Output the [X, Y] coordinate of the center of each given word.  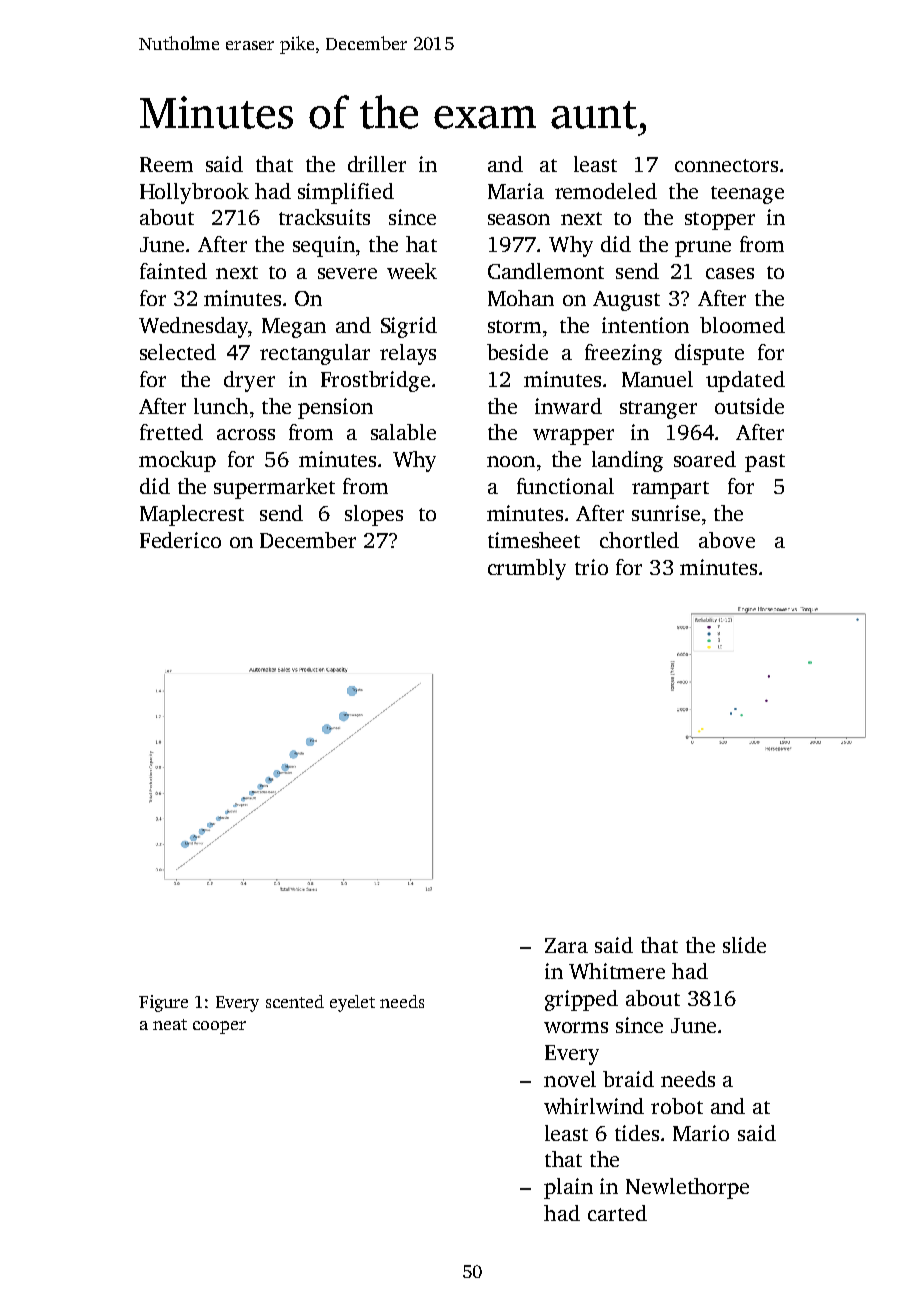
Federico [180, 540]
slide [744, 945]
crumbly [527, 569]
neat [170, 1024]
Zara [566, 945]
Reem [166, 164]
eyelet [352, 1003]
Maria [516, 191]
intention [645, 325]
